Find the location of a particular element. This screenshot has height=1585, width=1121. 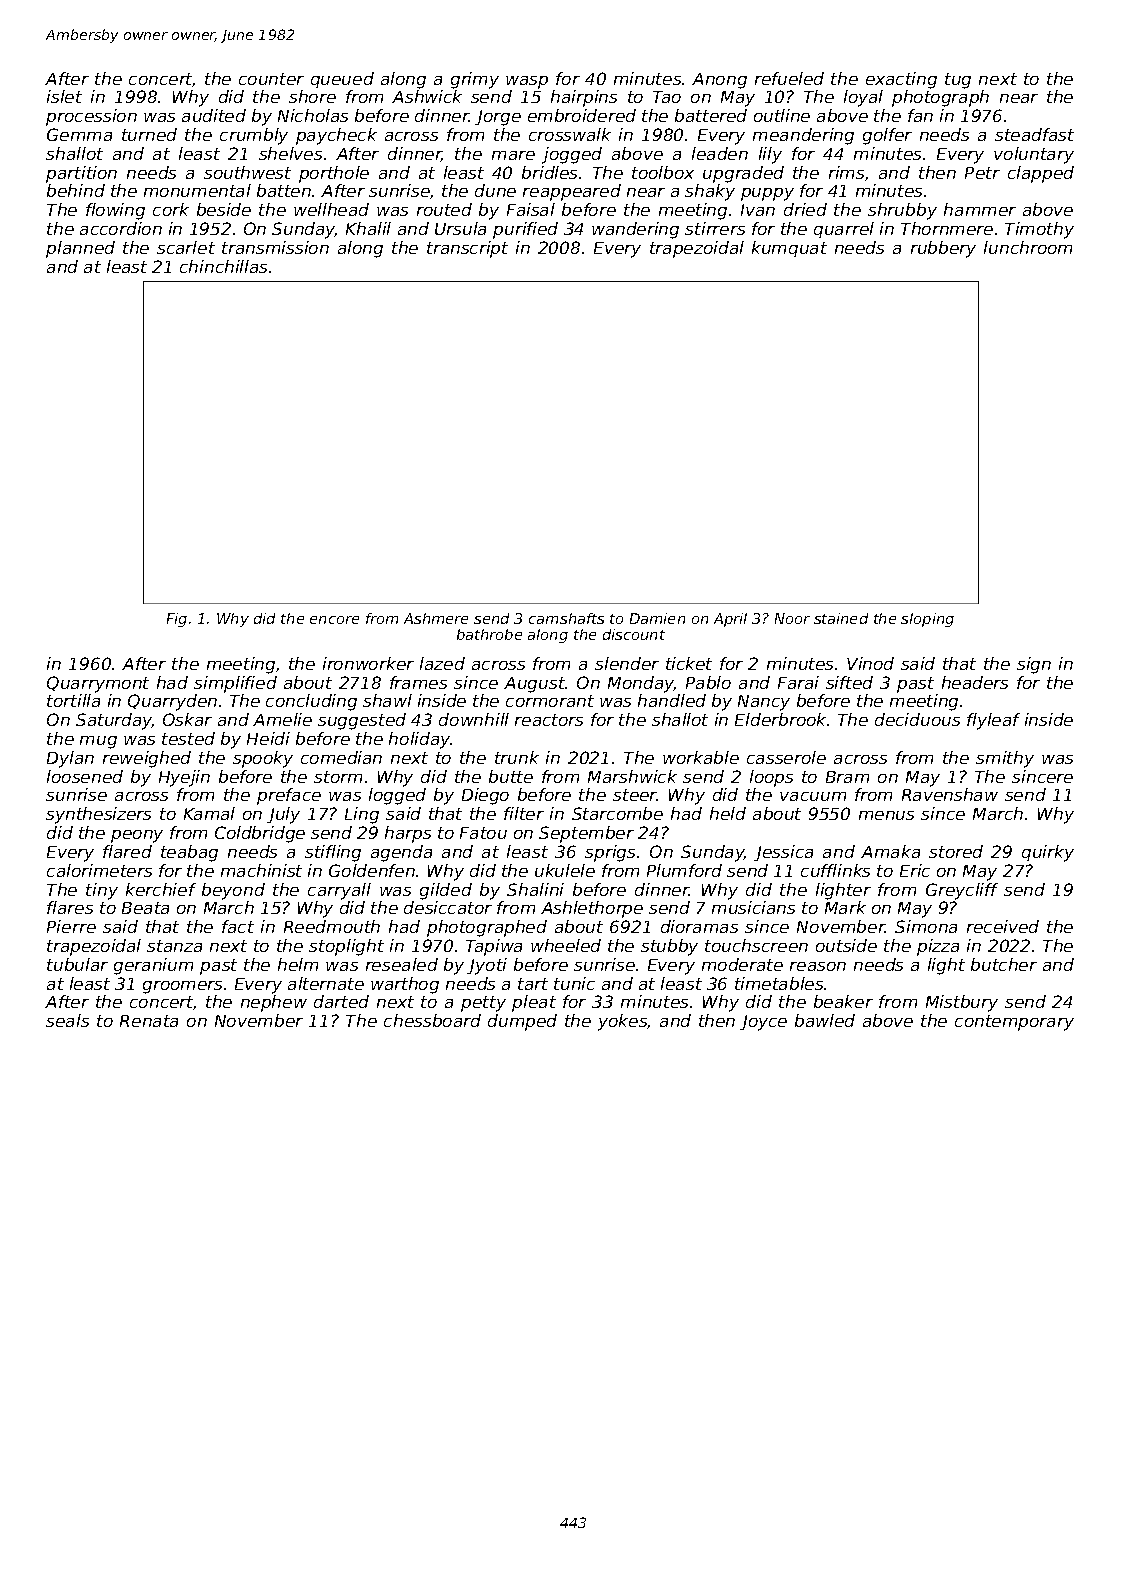

groomers is located at coordinates (182, 987).
